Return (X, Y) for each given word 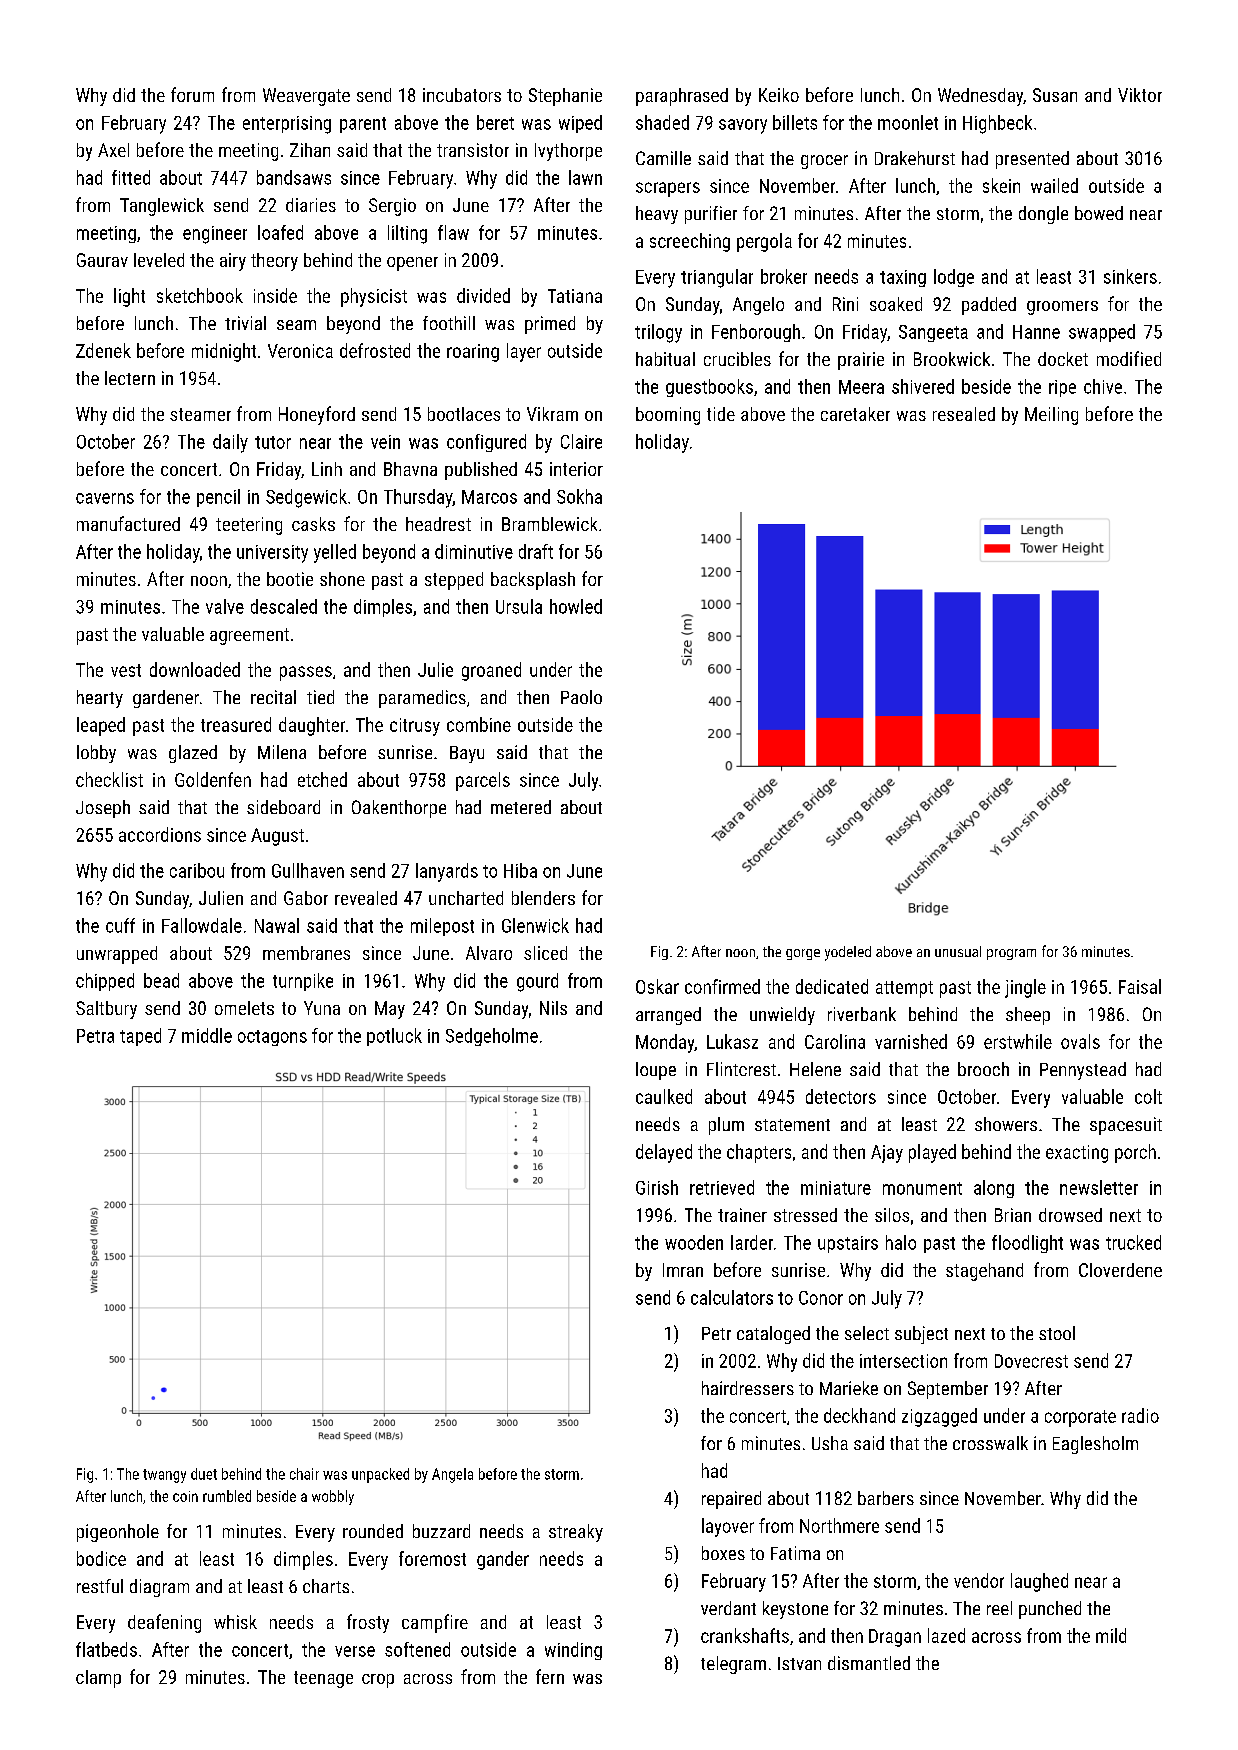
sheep (1028, 1016)
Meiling (1051, 416)
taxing (903, 278)
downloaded (195, 669)
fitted (131, 177)
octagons (272, 1038)
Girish (657, 1187)
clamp (98, 1679)
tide (721, 414)
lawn (585, 177)
